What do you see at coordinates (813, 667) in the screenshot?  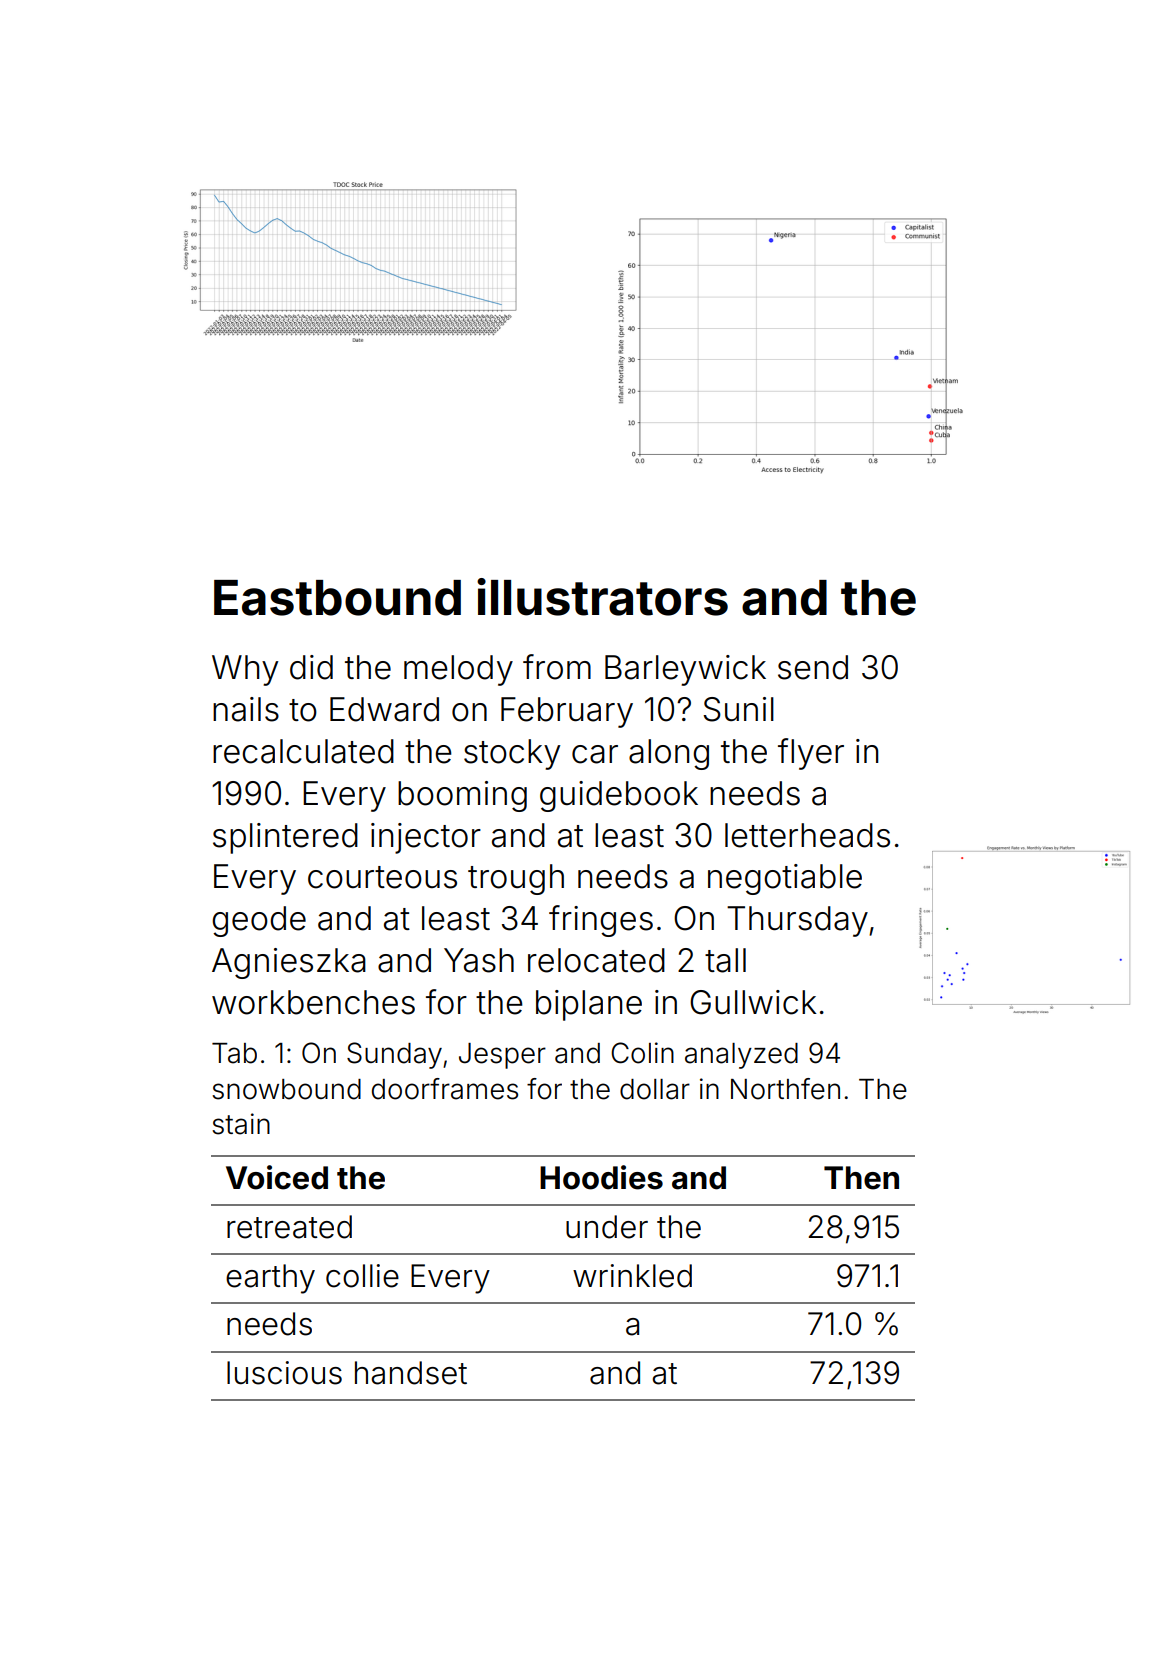 I see `send` at bounding box center [813, 667].
